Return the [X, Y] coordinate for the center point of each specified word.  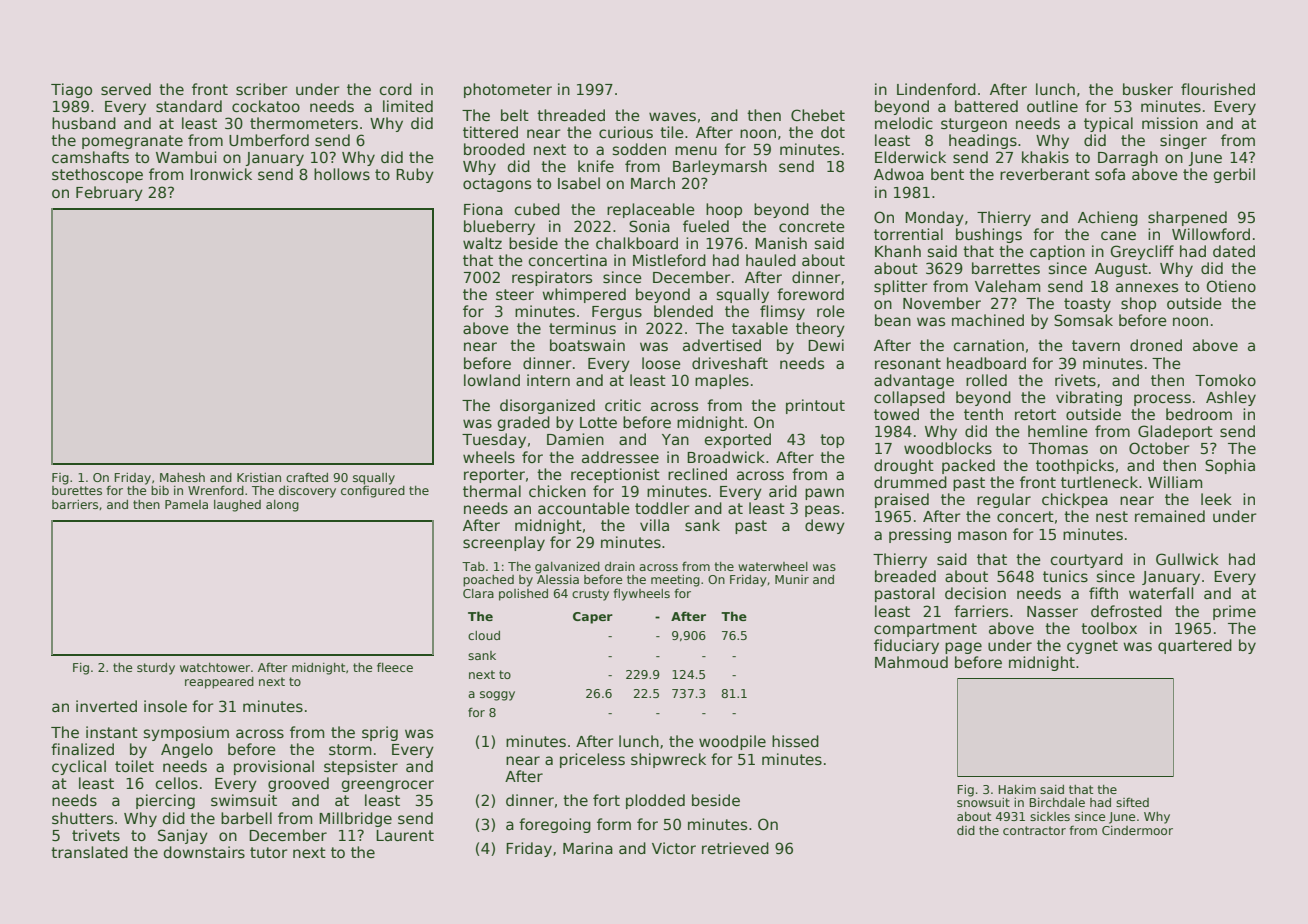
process [1162, 400]
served [126, 89]
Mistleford [669, 260]
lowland [492, 380]
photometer [508, 90]
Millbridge [355, 819]
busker [1148, 89]
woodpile [732, 742]
